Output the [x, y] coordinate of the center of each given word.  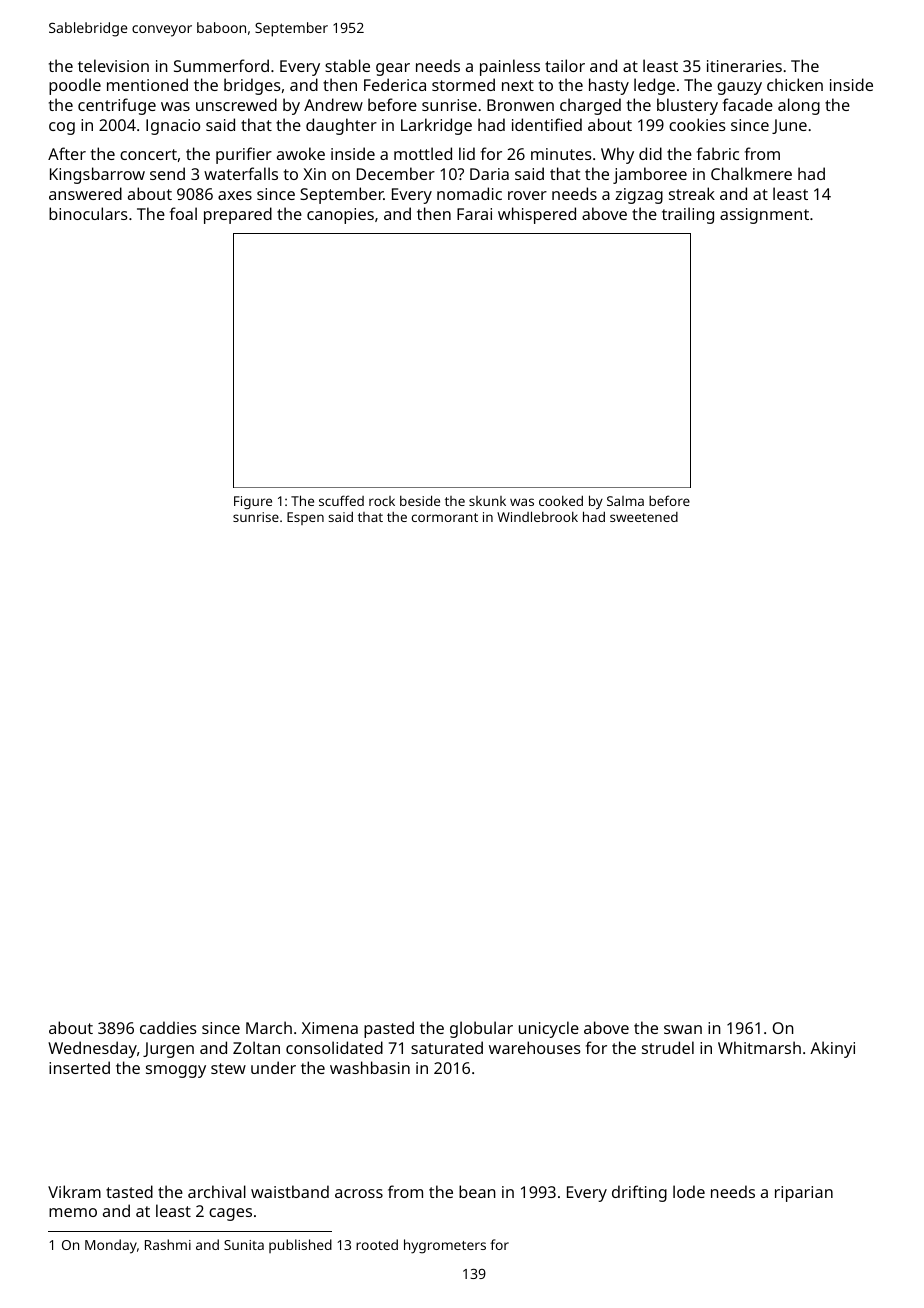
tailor [565, 65]
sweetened [644, 517]
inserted [79, 1067]
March [269, 1027]
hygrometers [445, 1246]
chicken [795, 84]
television [113, 65]
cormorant [445, 517]
